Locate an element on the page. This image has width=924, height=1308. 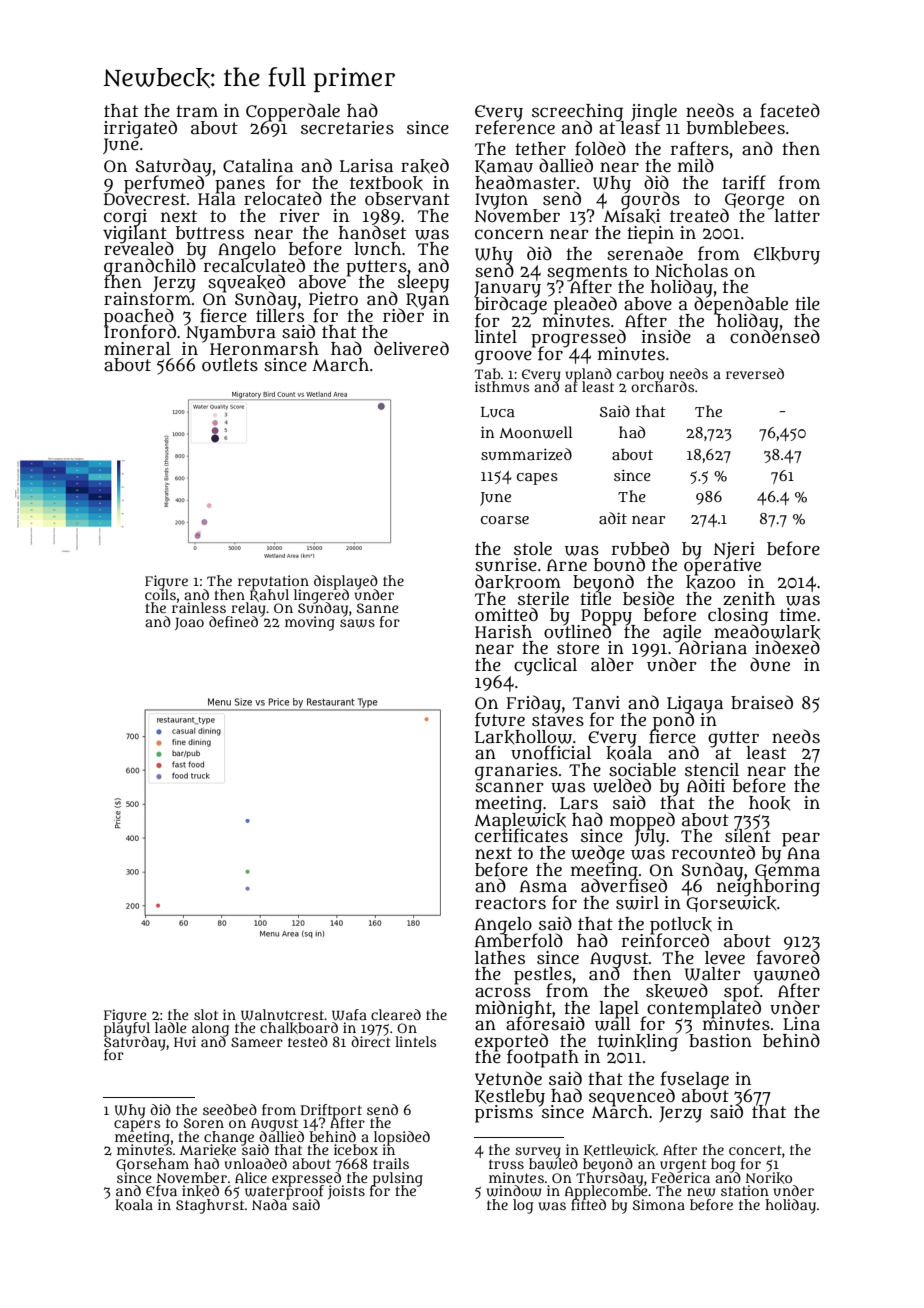
sociable is located at coordinates (642, 770).
